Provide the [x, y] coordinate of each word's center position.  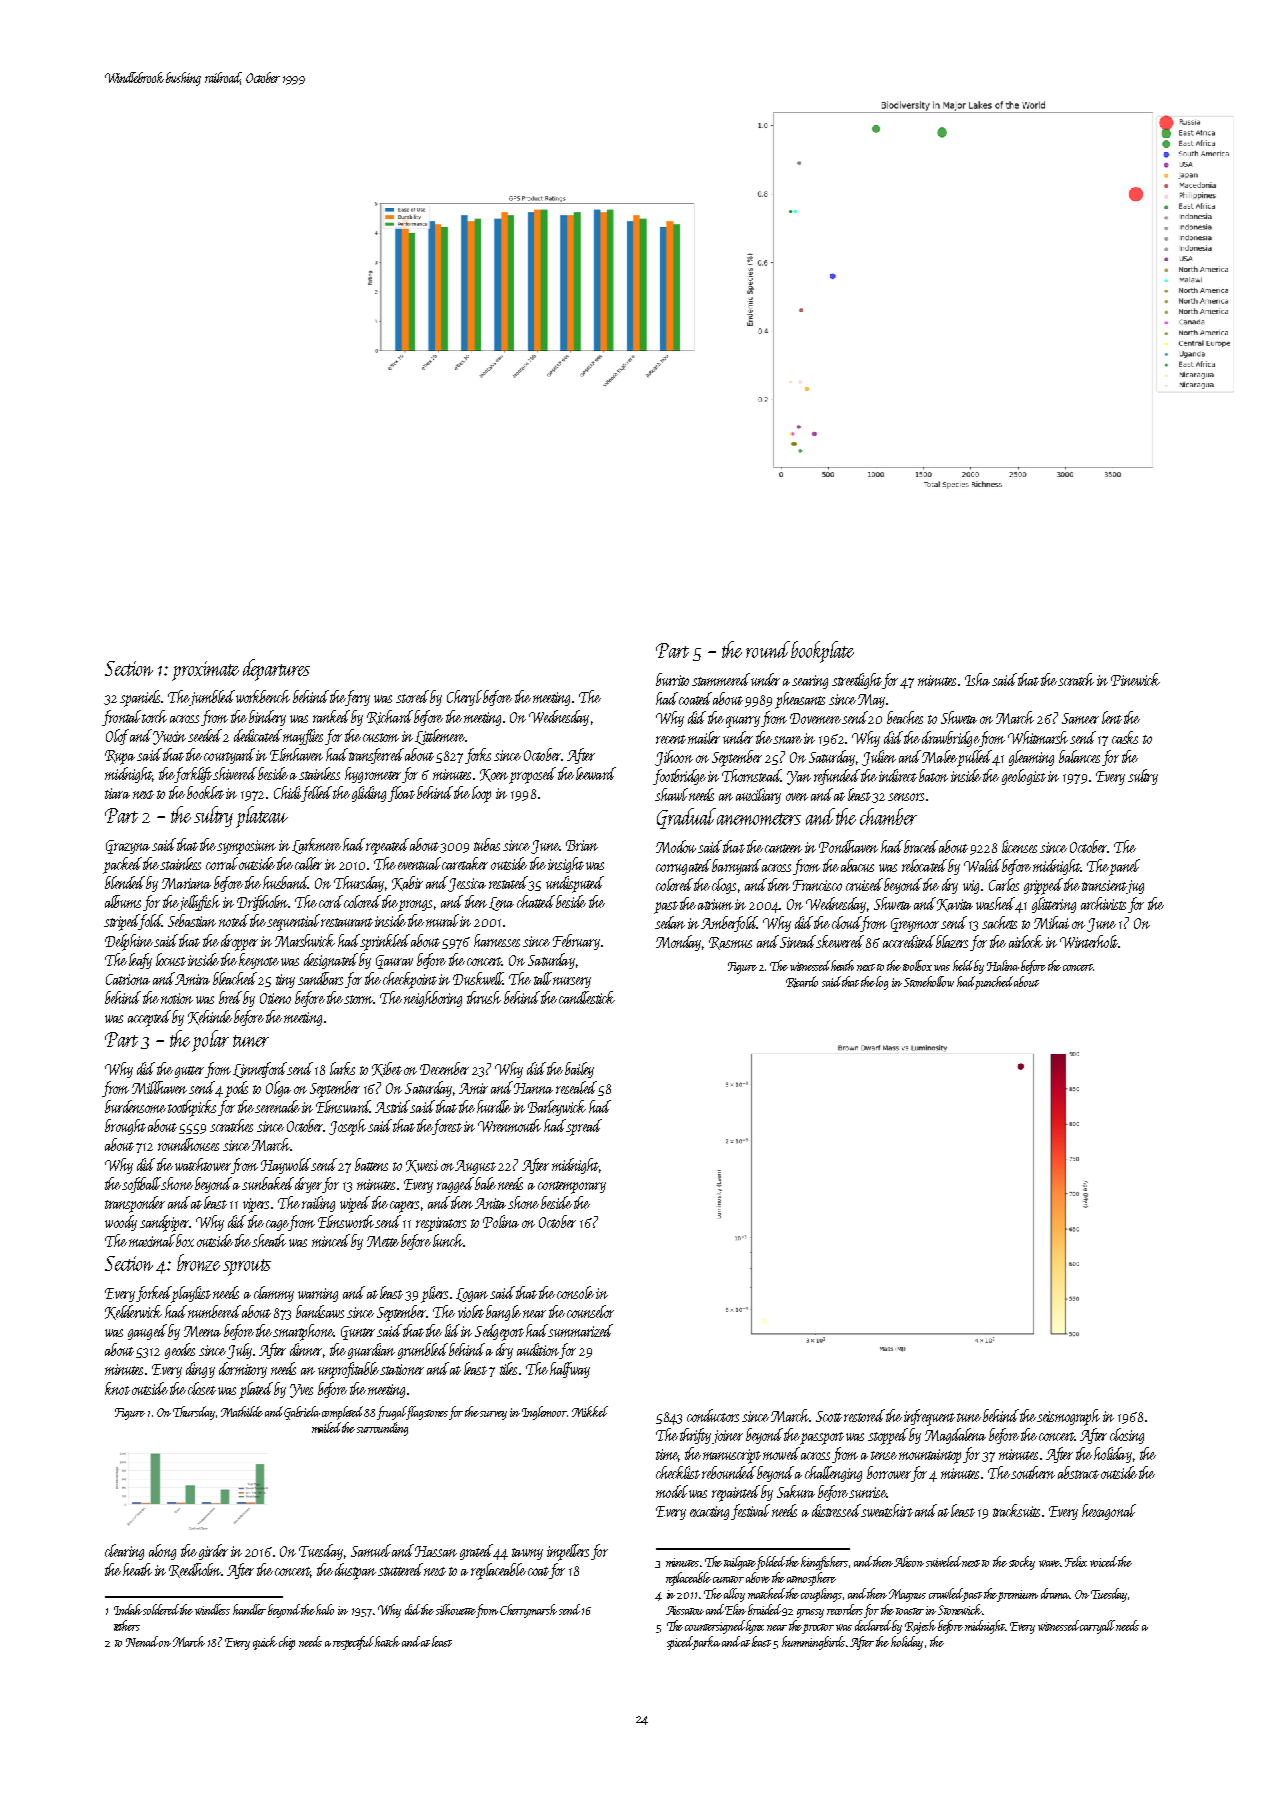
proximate [205, 671]
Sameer [1080, 718]
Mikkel [590, 1411]
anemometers [759, 819]
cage [277, 1225]
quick [265, 1643]
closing [1127, 1436]
